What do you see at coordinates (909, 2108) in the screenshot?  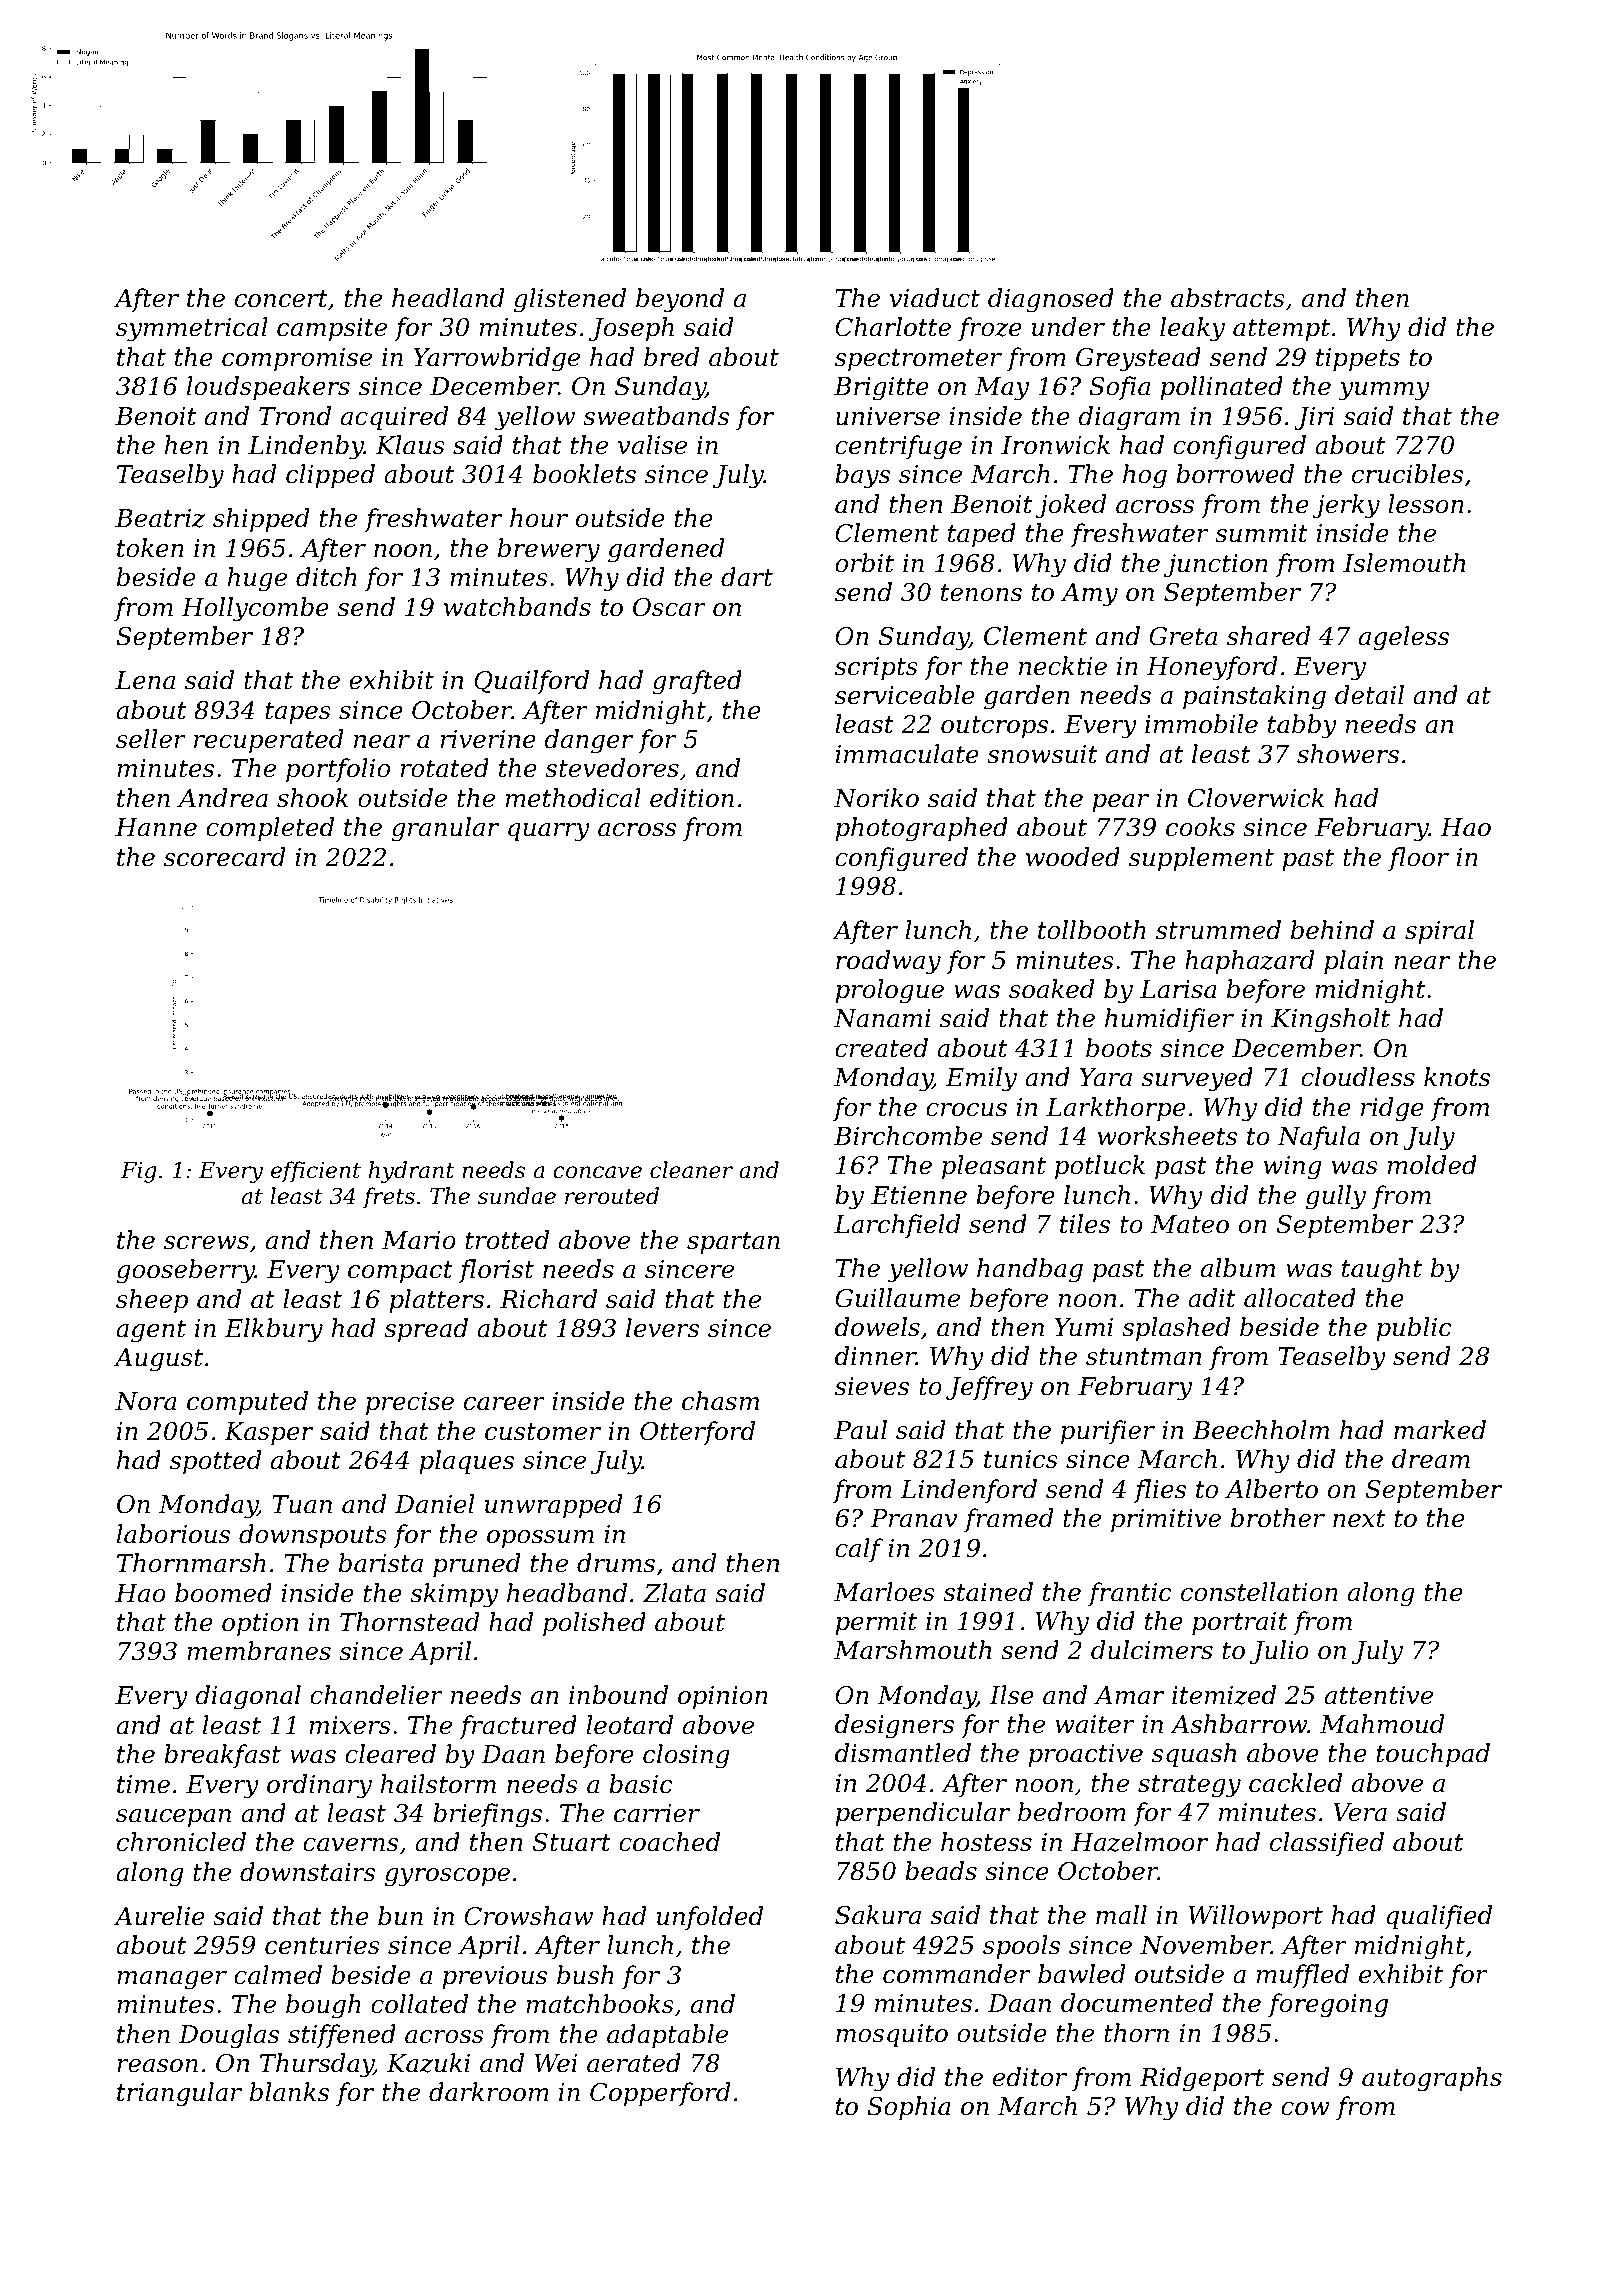 I see `Sophia` at bounding box center [909, 2108].
